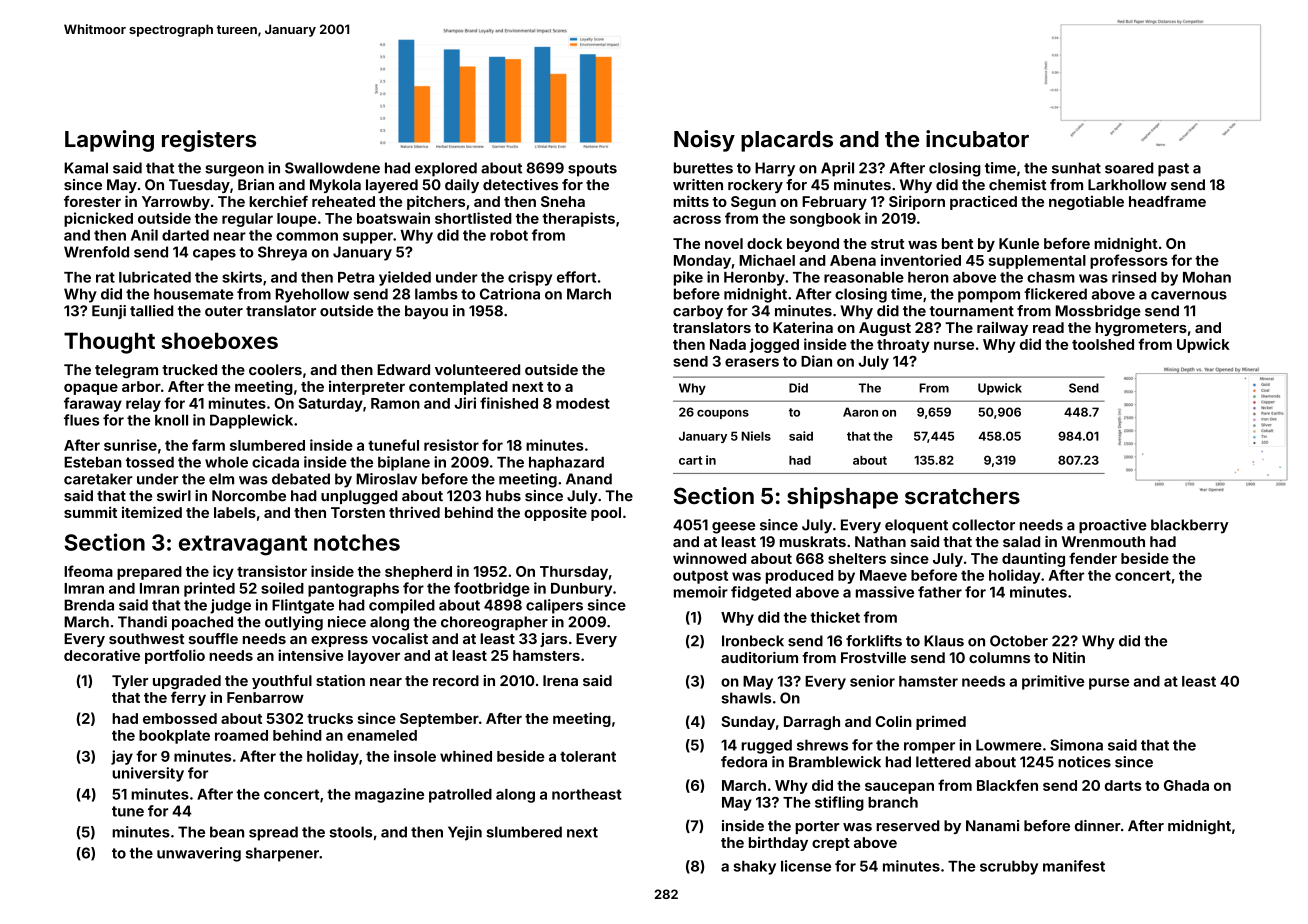  I want to click on soared, so click(1129, 168).
